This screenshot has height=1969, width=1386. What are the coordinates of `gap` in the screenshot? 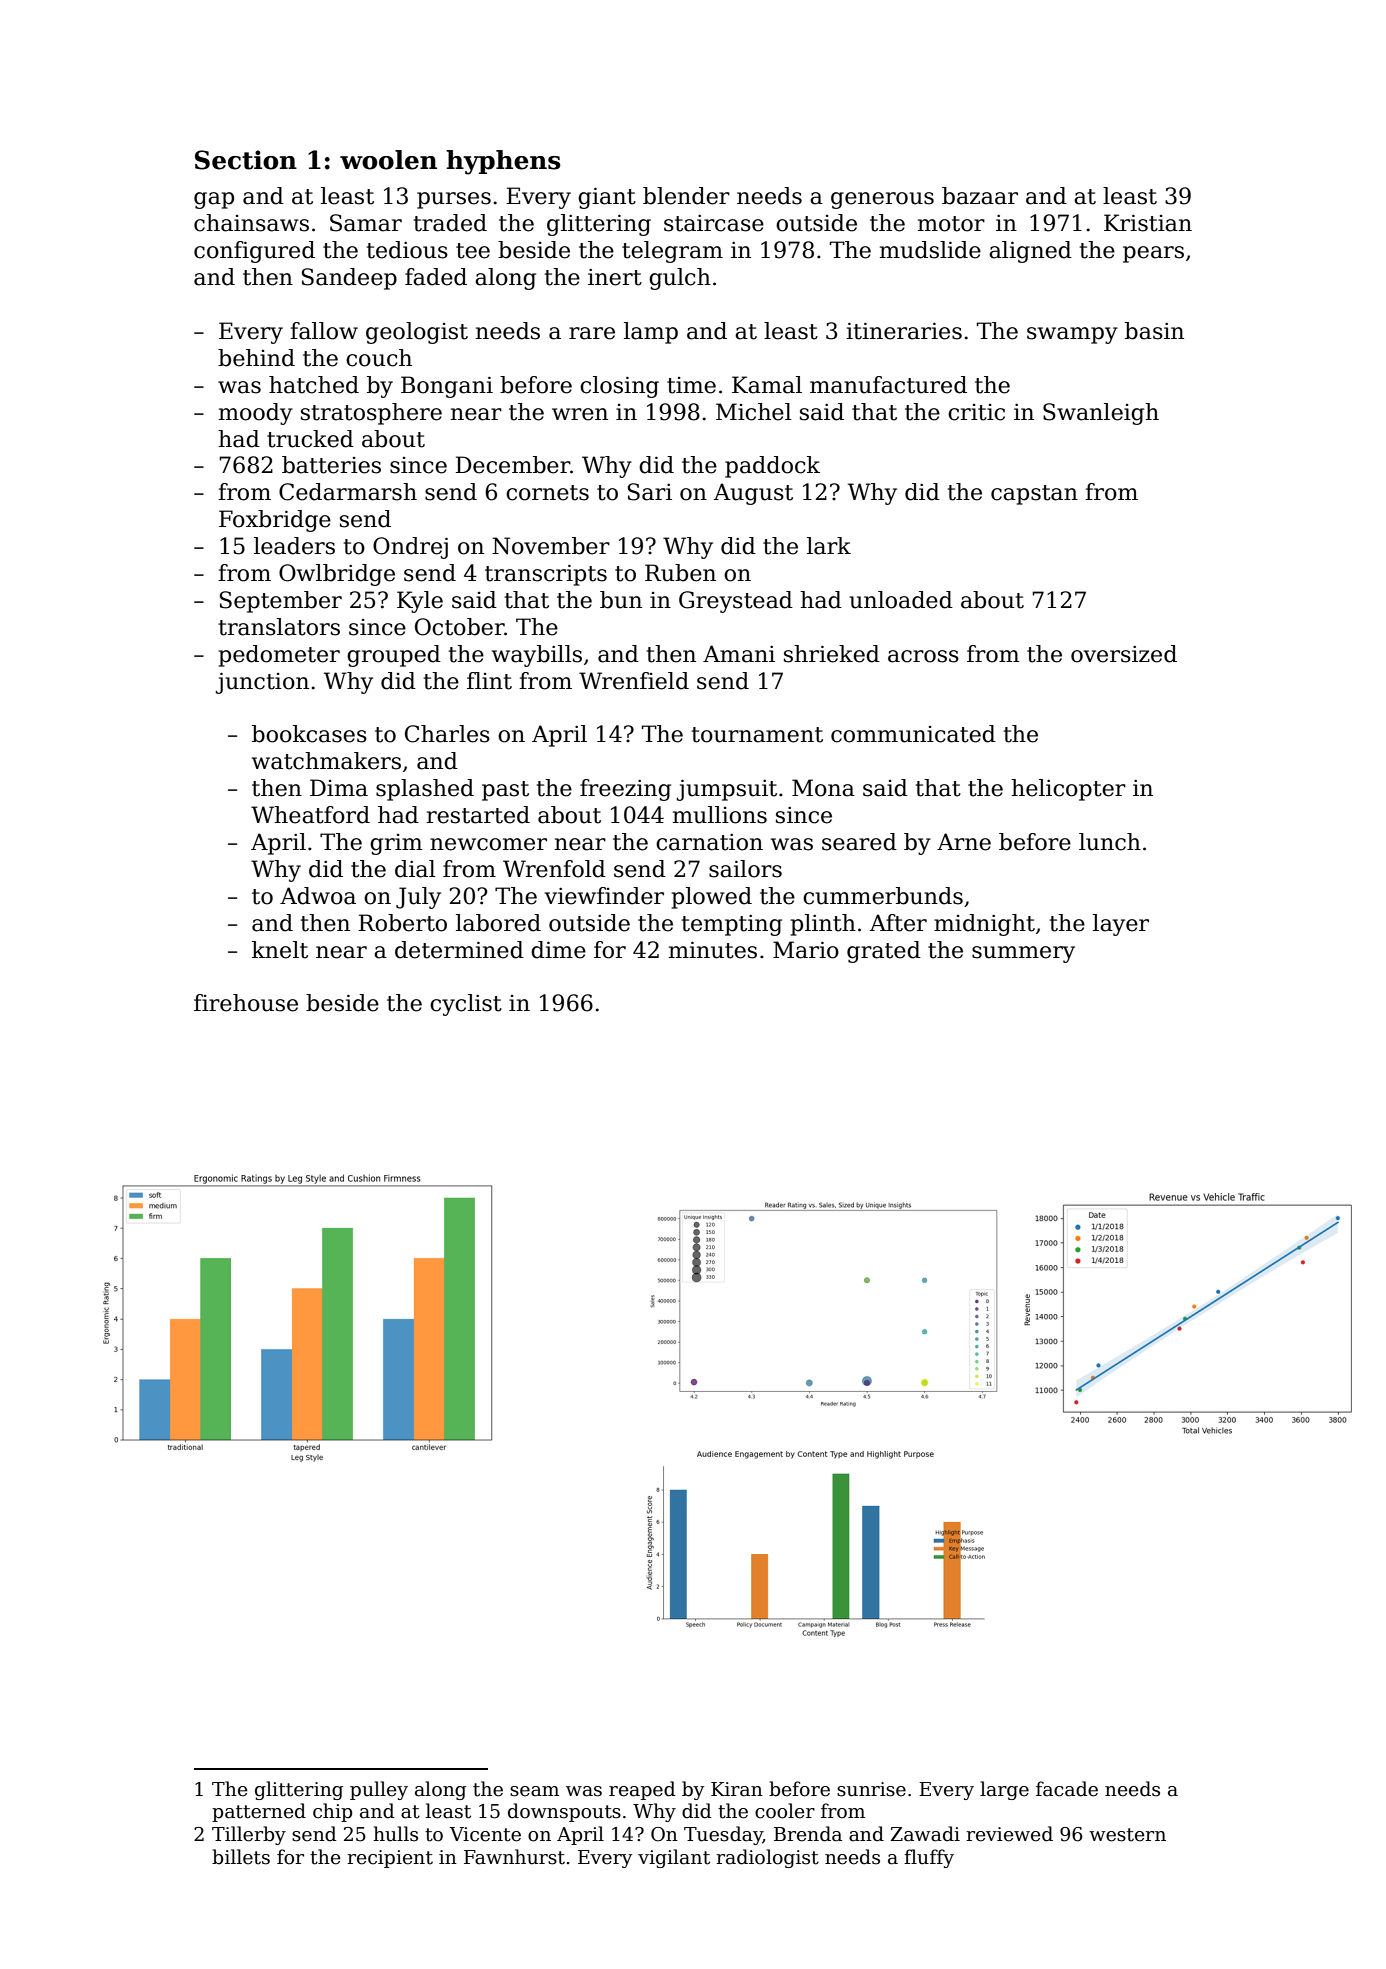 It's located at (214, 200).
